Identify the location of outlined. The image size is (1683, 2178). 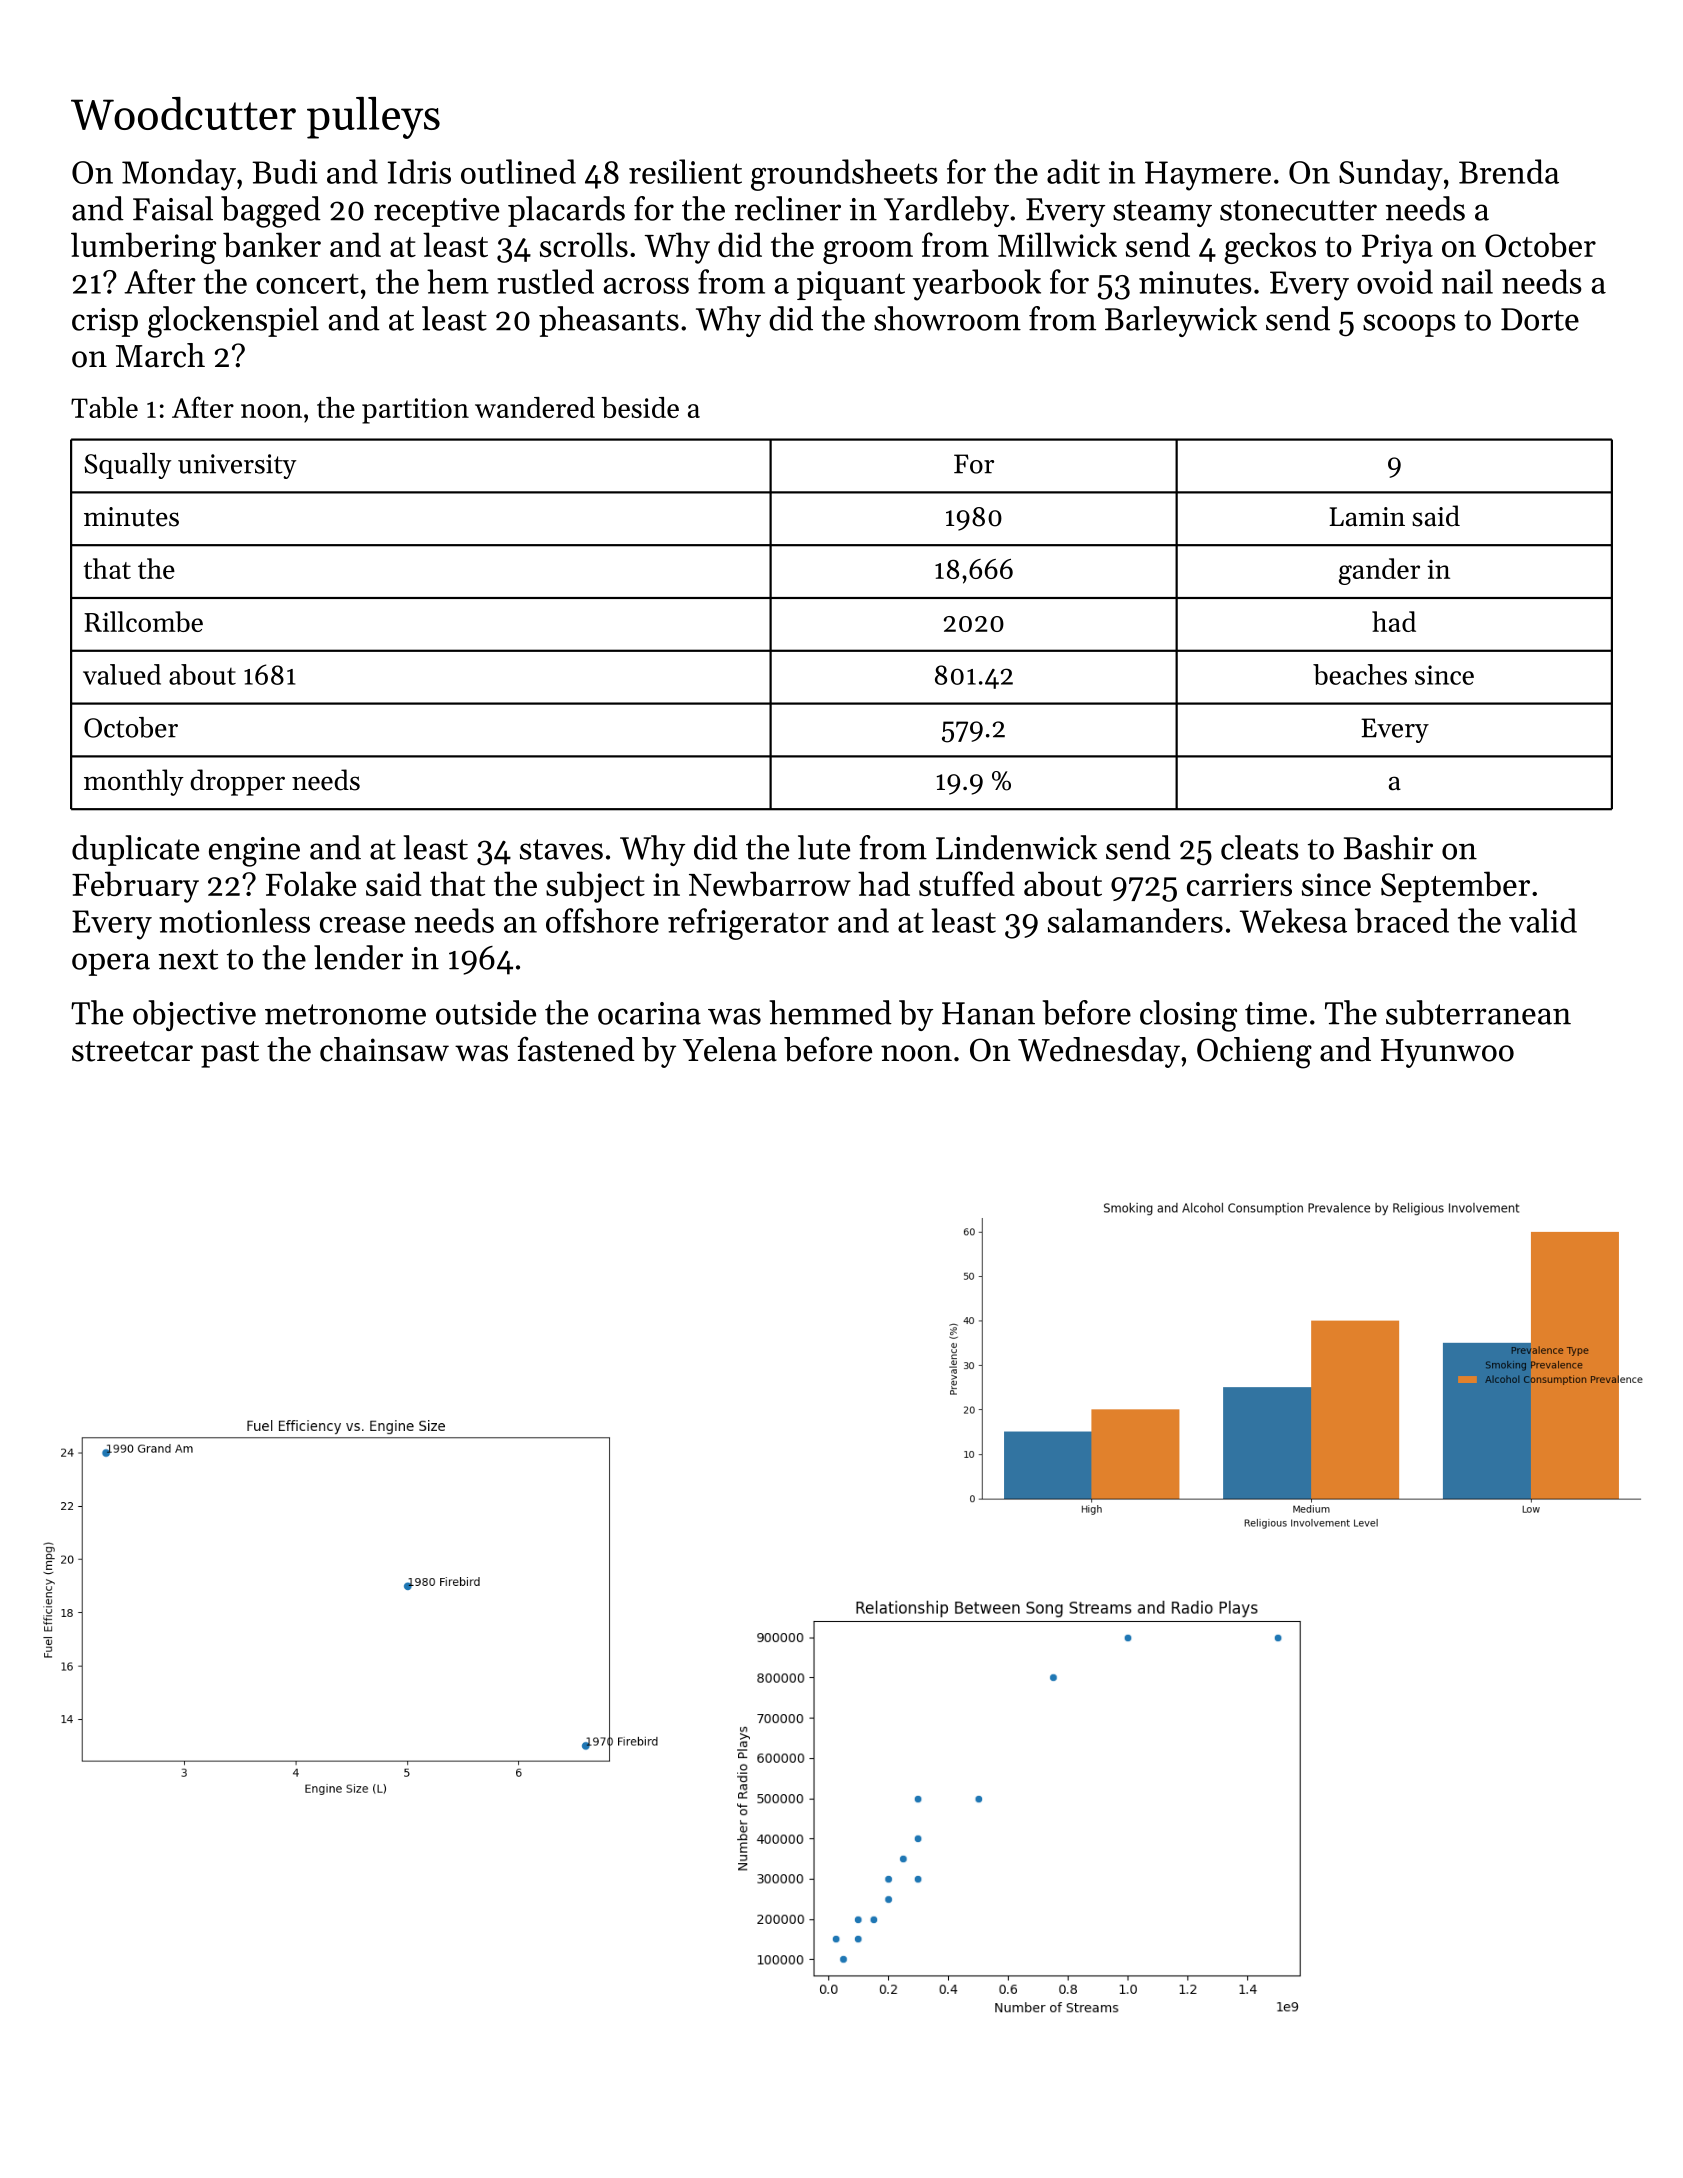
(518, 171).
